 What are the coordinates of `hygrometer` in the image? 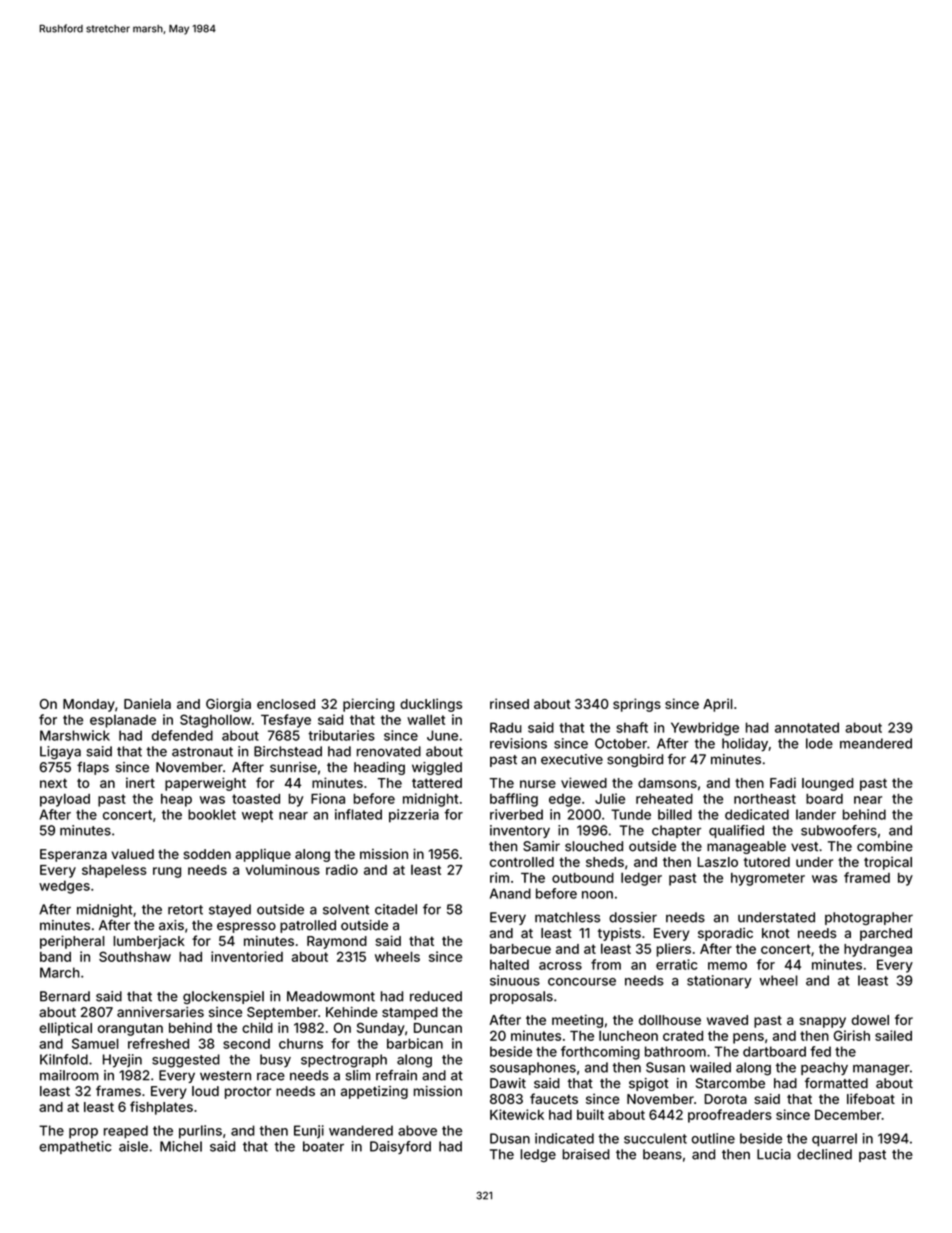 It's located at (768, 879).
